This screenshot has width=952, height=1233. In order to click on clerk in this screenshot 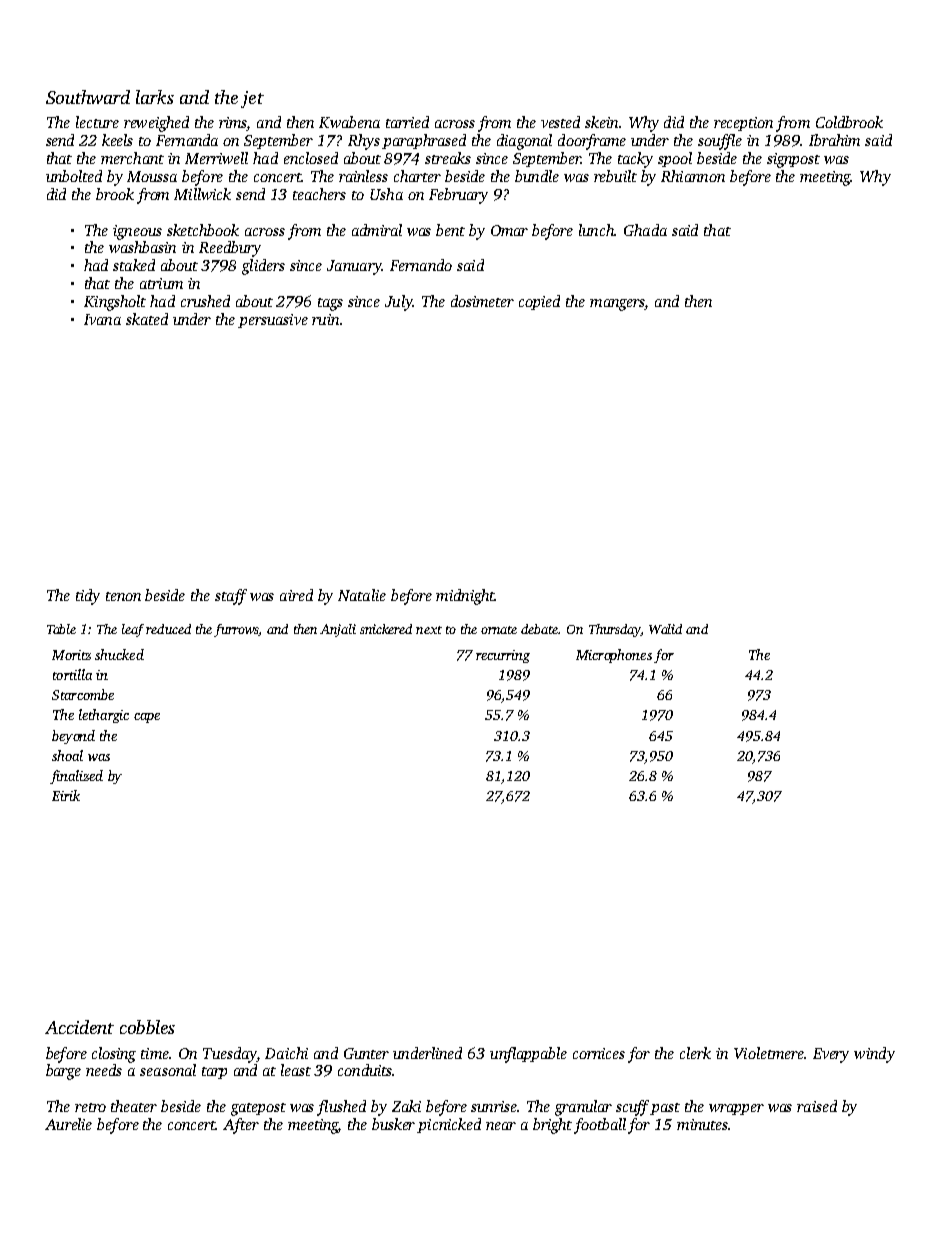, I will do `click(695, 1053)`.
